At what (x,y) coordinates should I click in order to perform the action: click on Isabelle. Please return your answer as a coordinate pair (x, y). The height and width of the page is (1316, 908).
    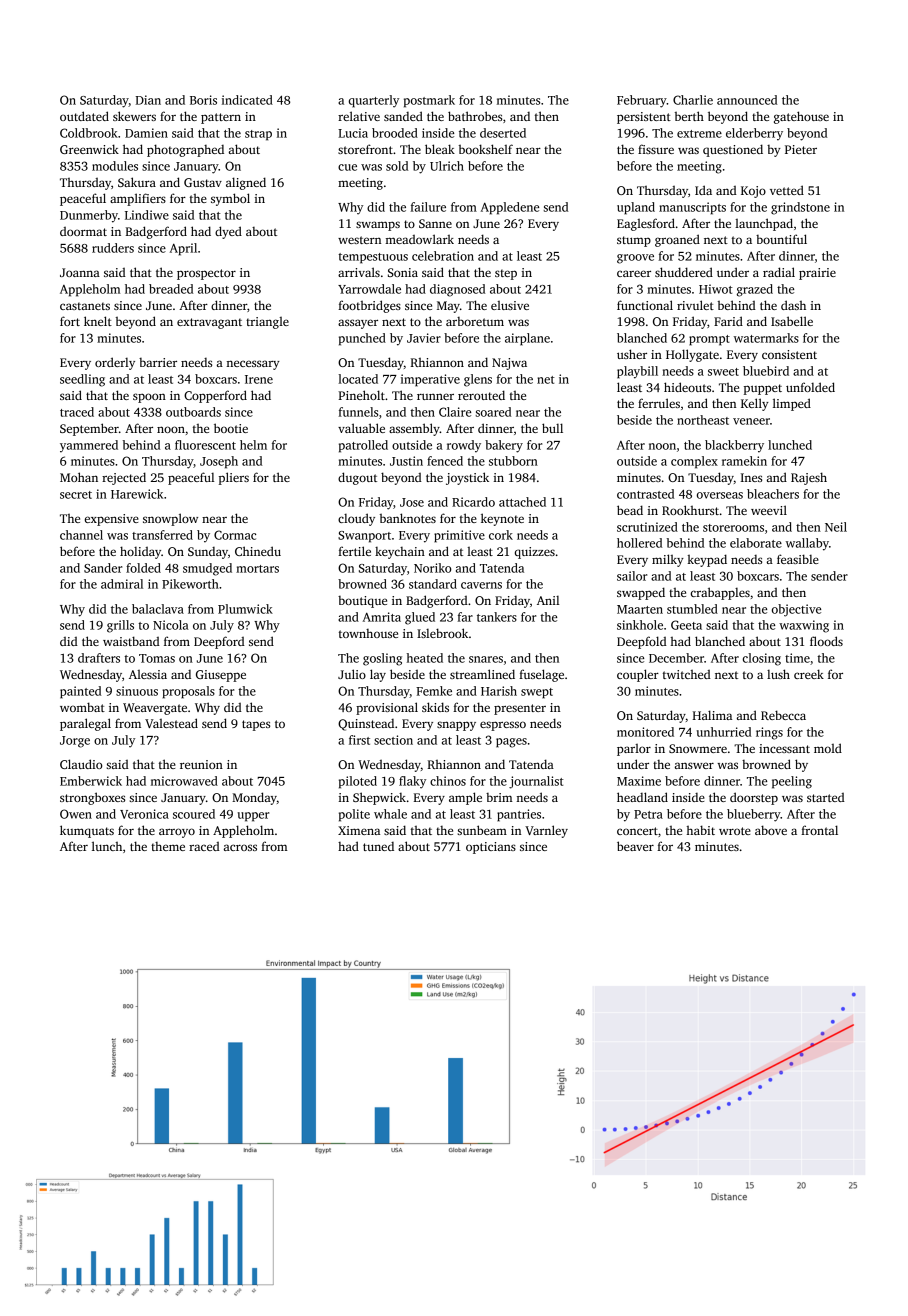
    Looking at the image, I should click on (792, 321).
